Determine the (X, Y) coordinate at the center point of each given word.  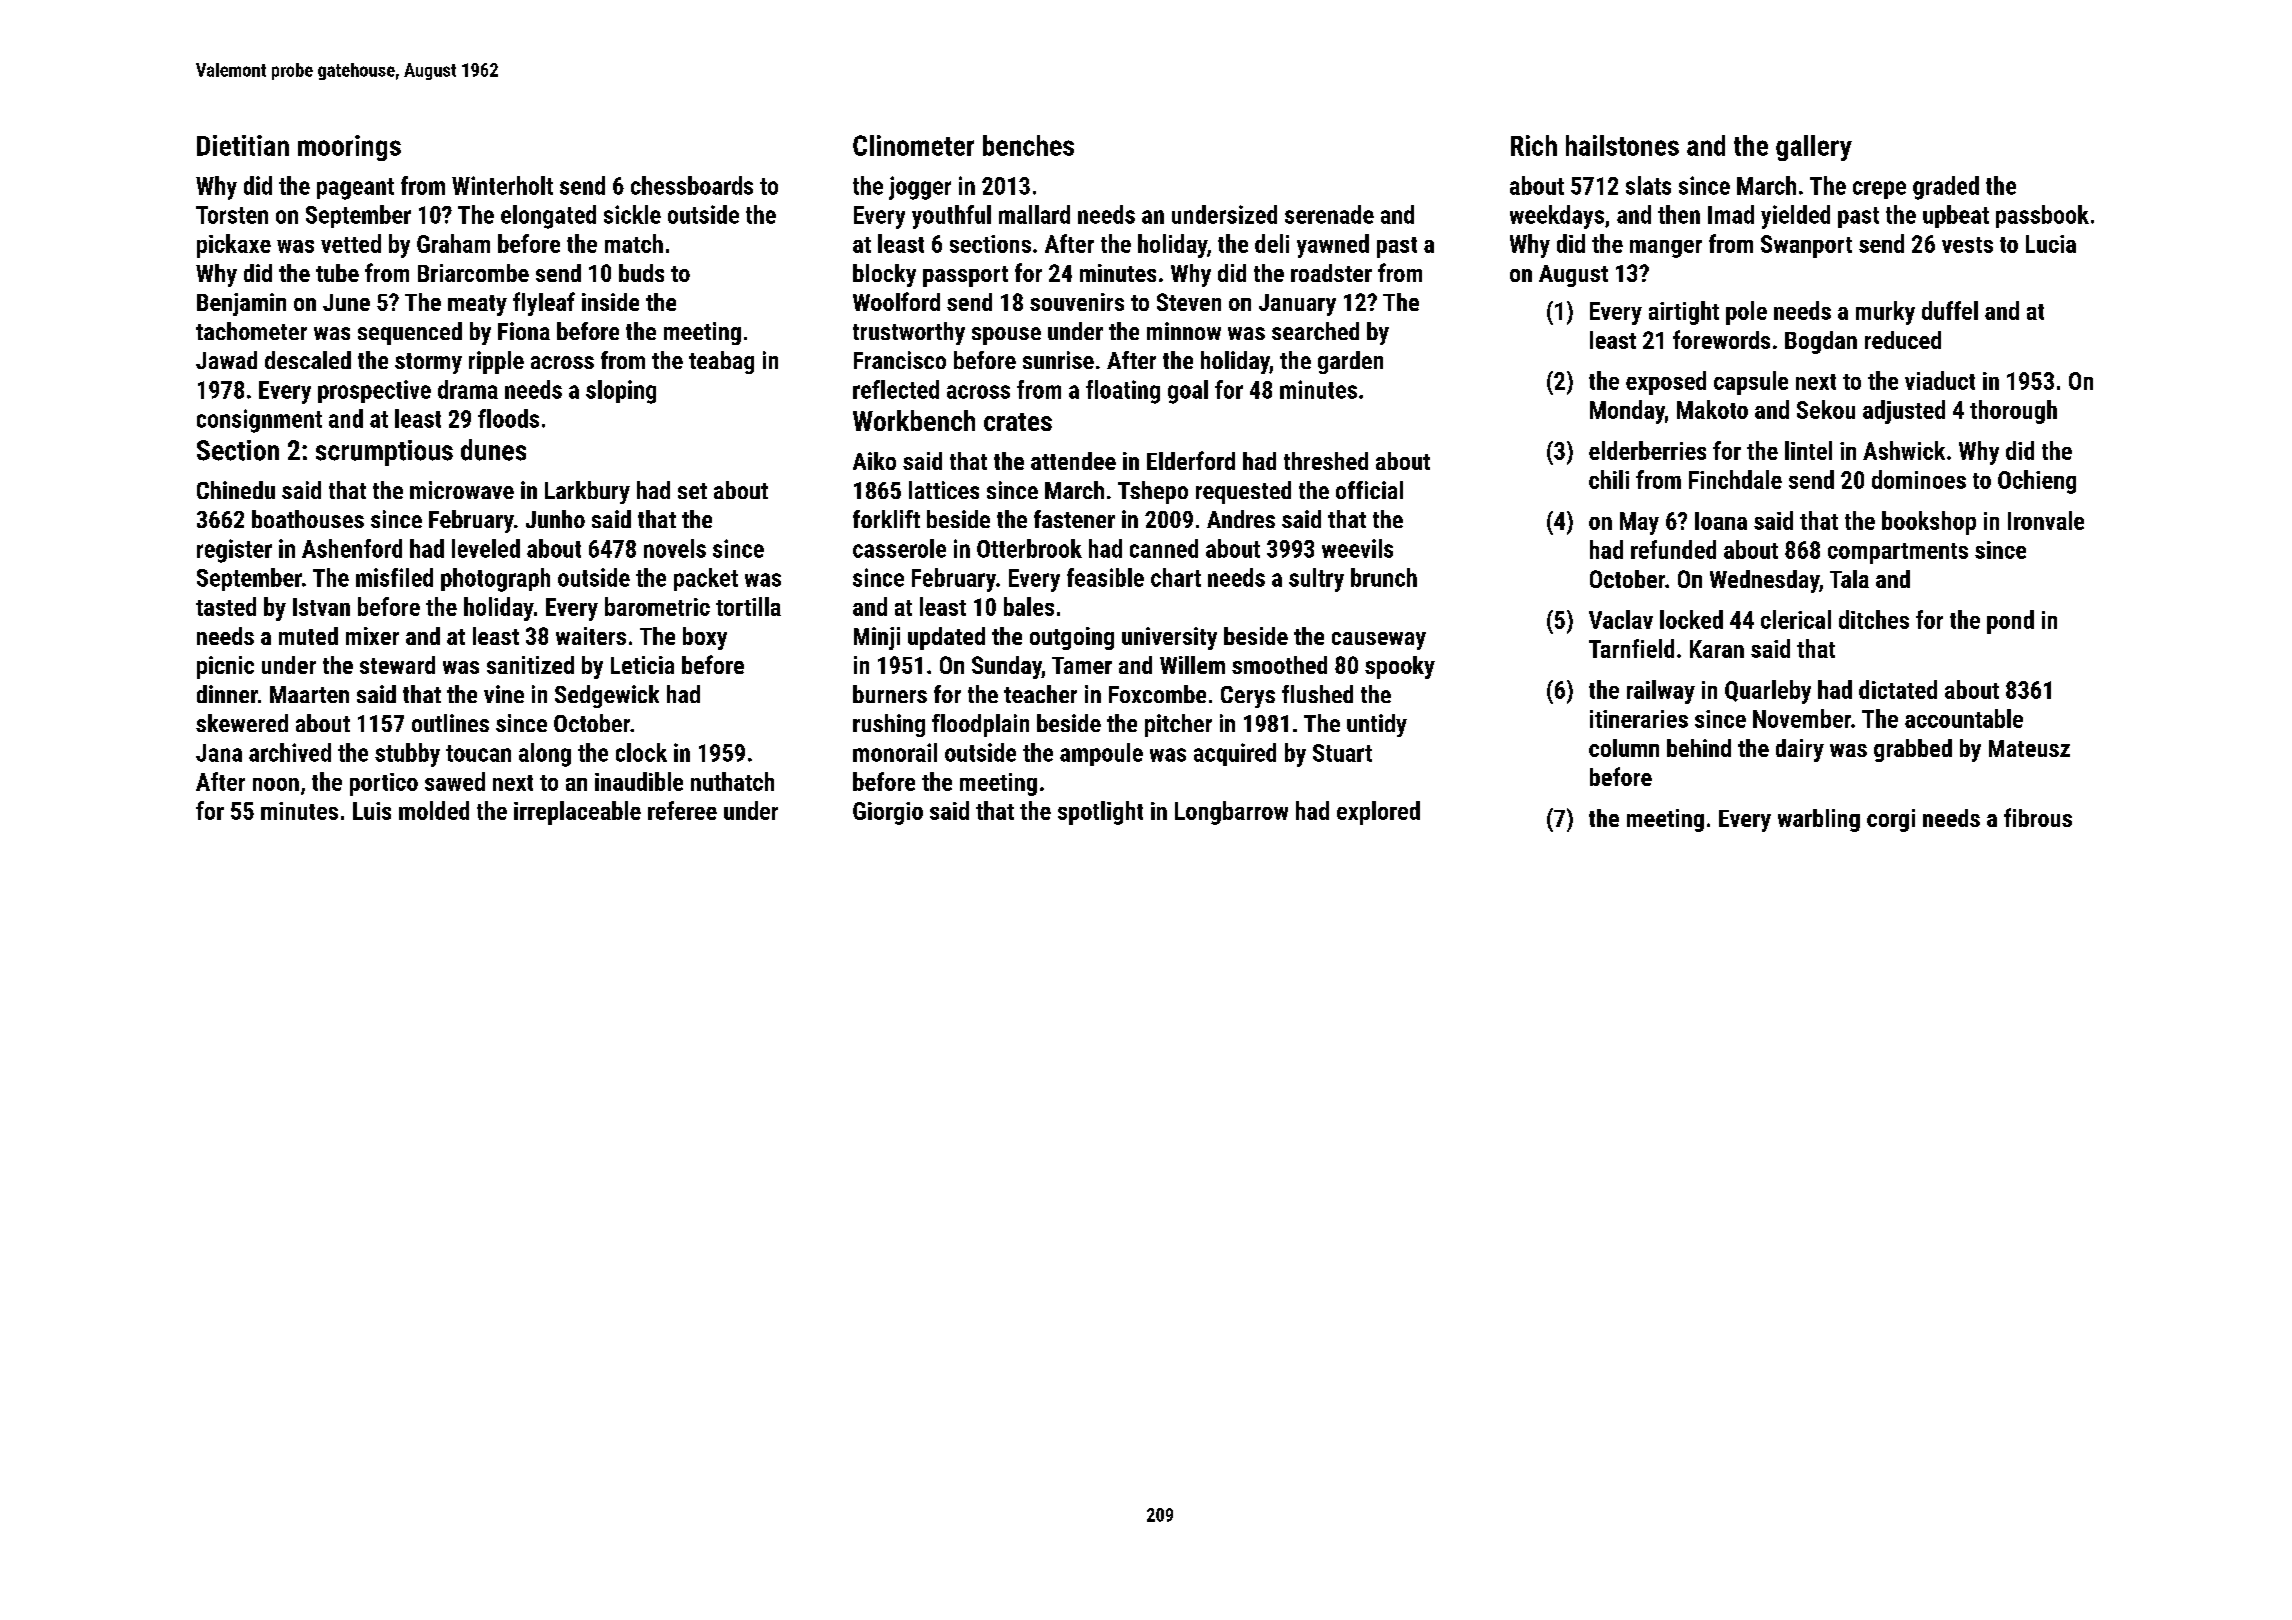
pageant (355, 189)
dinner (227, 694)
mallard (1034, 214)
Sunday (1007, 667)
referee (682, 810)
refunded (1673, 549)
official (1369, 490)
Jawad (226, 360)
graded (1946, 188)
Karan (1717, 649)
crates (1018, 422)
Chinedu (236, 490)
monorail (895, 752)
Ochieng (2037, 482)
